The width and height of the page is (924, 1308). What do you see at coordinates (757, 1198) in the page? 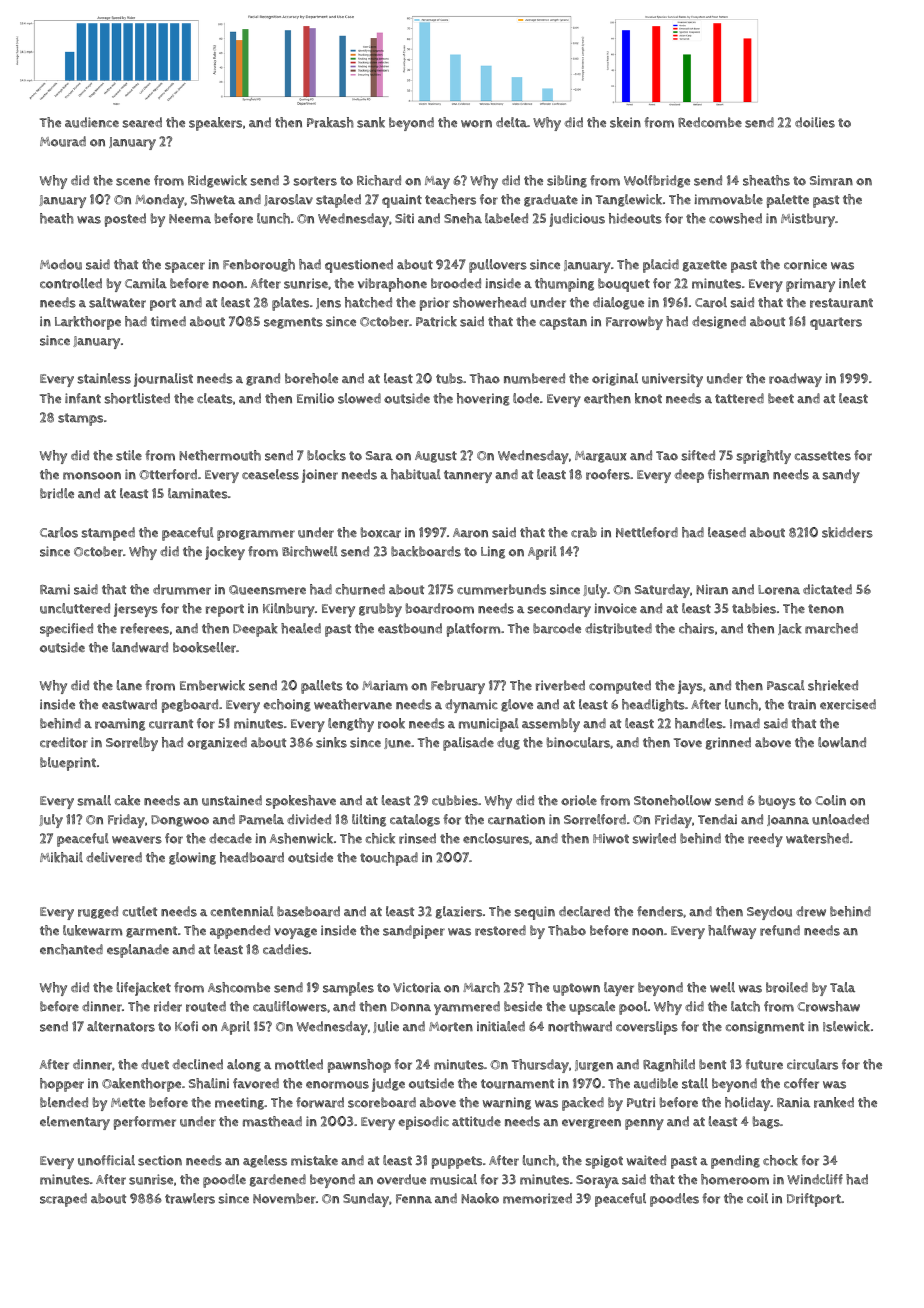
I see `coil` at bounding box center [757, 1198].
